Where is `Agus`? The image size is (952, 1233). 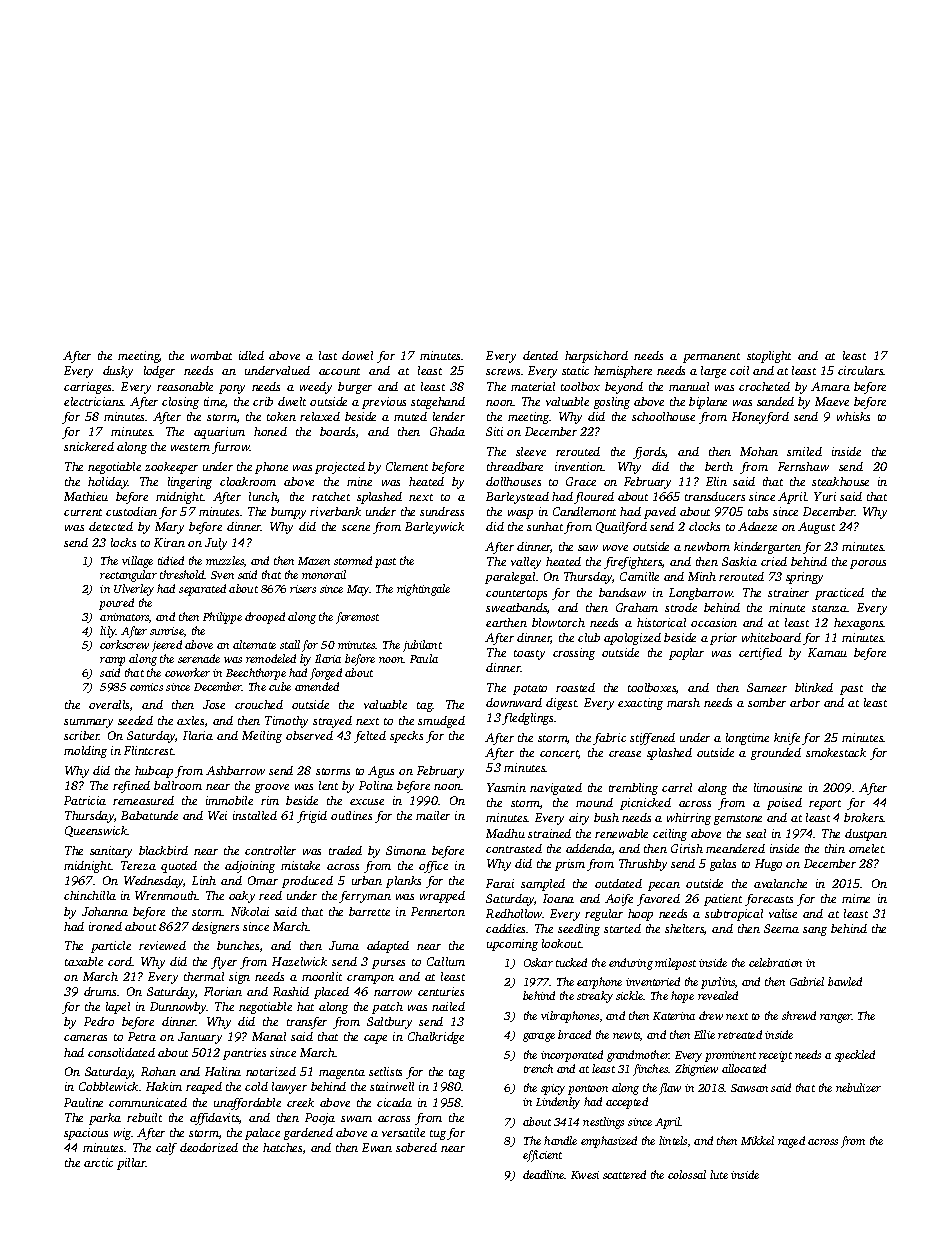 Agus is located at coordinates (381, 772).
